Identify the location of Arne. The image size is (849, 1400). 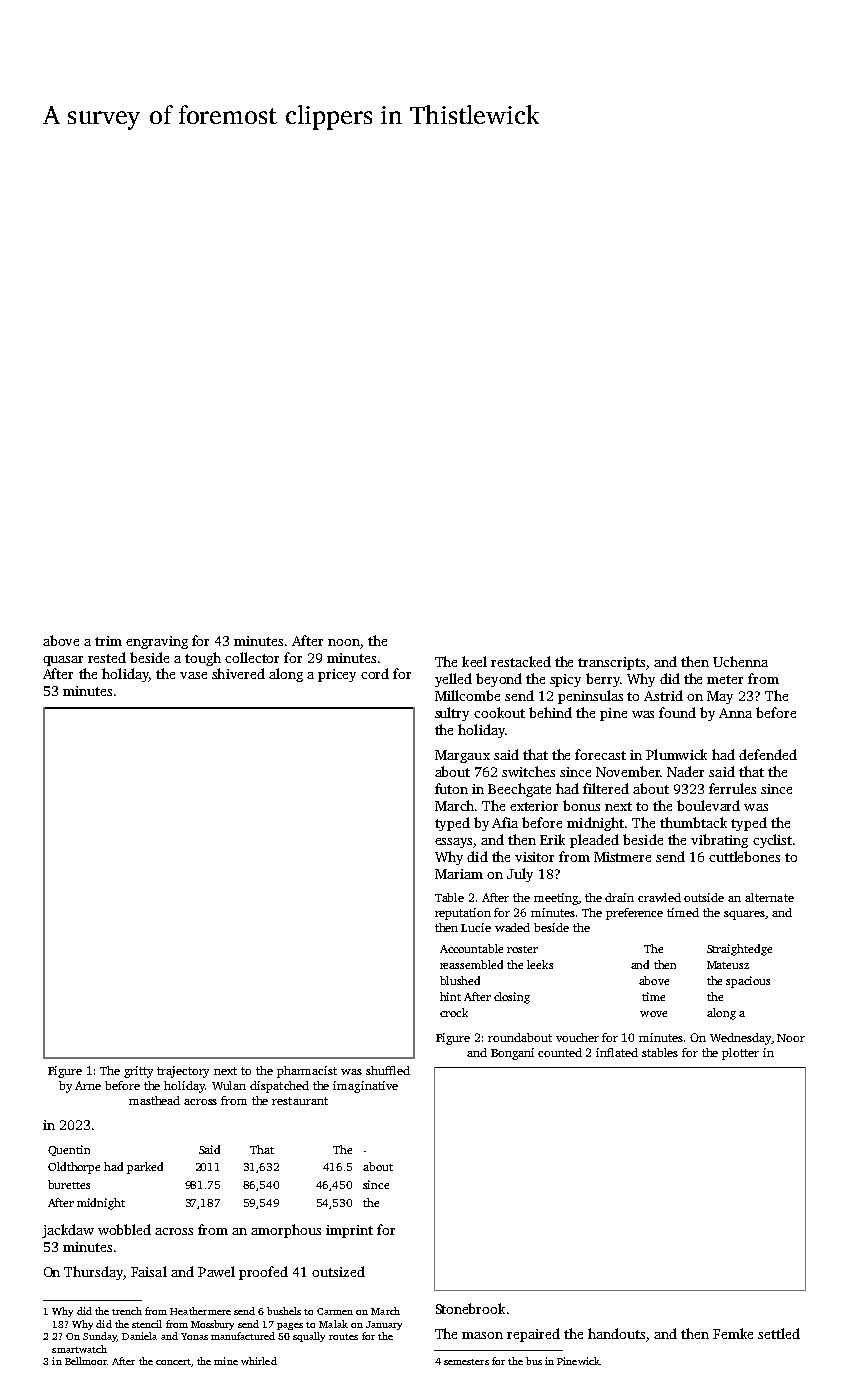
(88, 1085).
